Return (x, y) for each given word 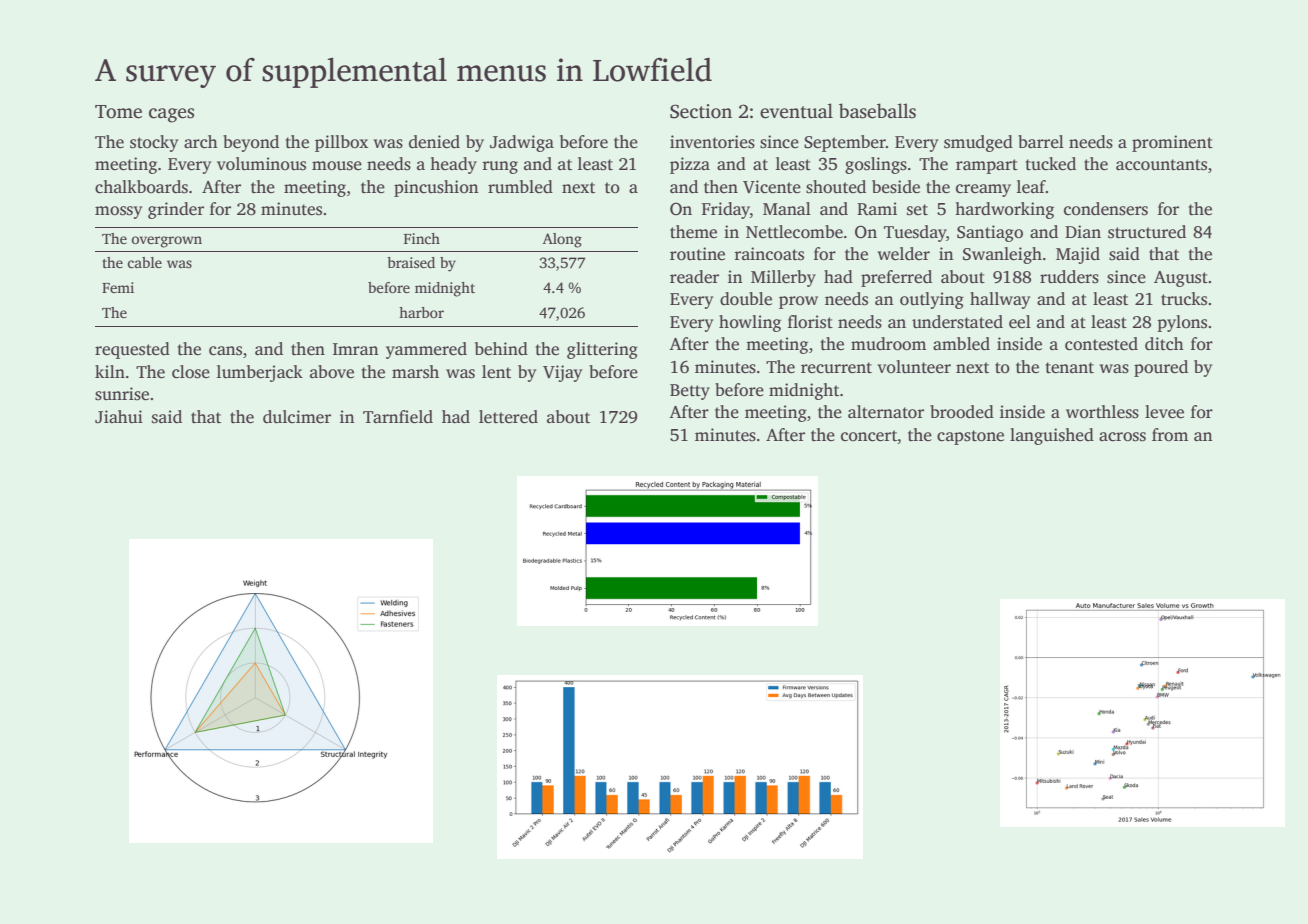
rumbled (520, 187)
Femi (118, 287)
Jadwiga (522, 143)
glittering (602, 350)
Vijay (562, 373)
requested (132, 350)
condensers (1106, 209)
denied (434, 142)
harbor (421, 312)
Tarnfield (398, 417)
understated (957, 322)
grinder (176, 210)
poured (1161, 368)
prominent (1172, 143)
